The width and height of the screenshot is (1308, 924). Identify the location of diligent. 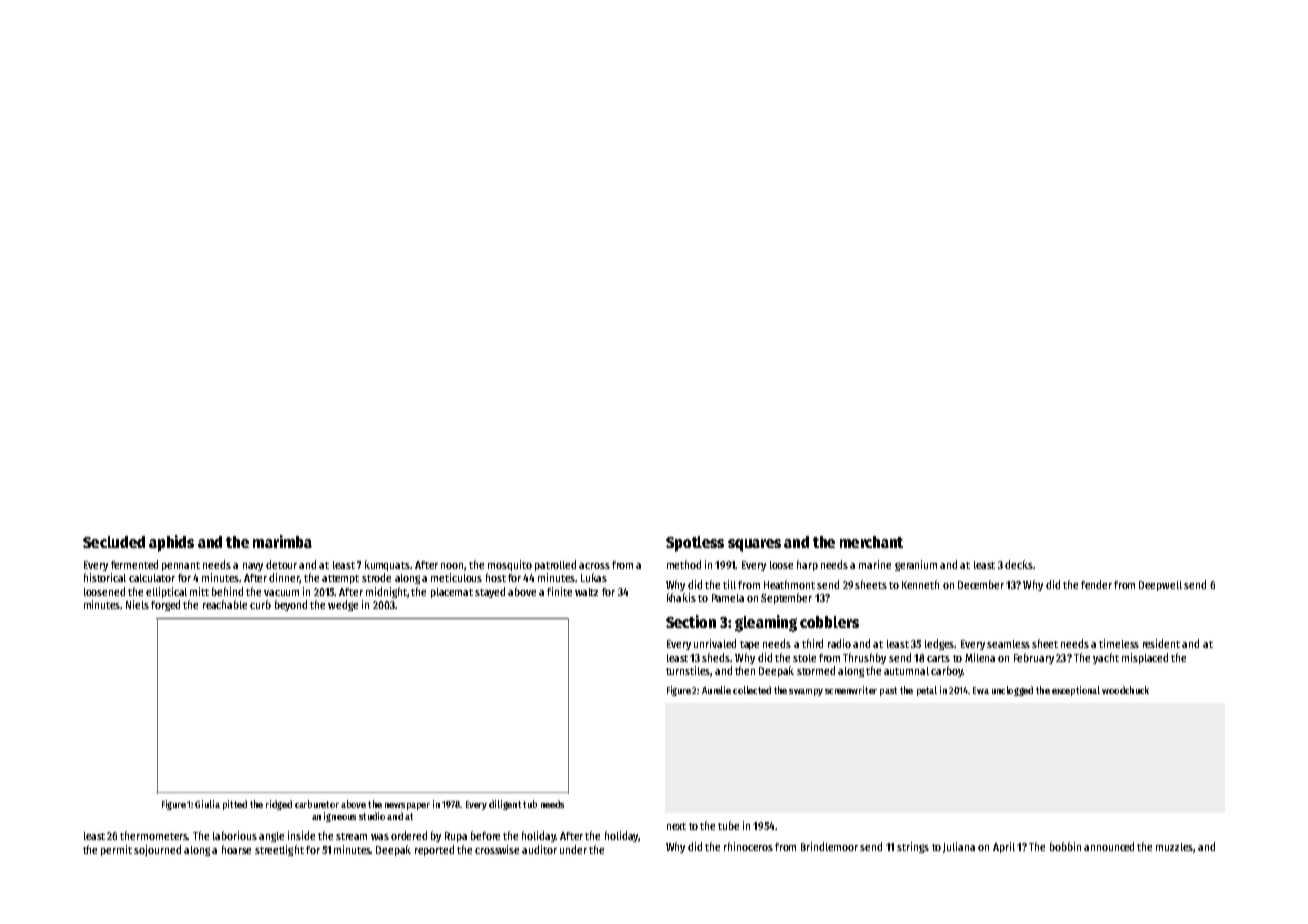
(505, 805).
